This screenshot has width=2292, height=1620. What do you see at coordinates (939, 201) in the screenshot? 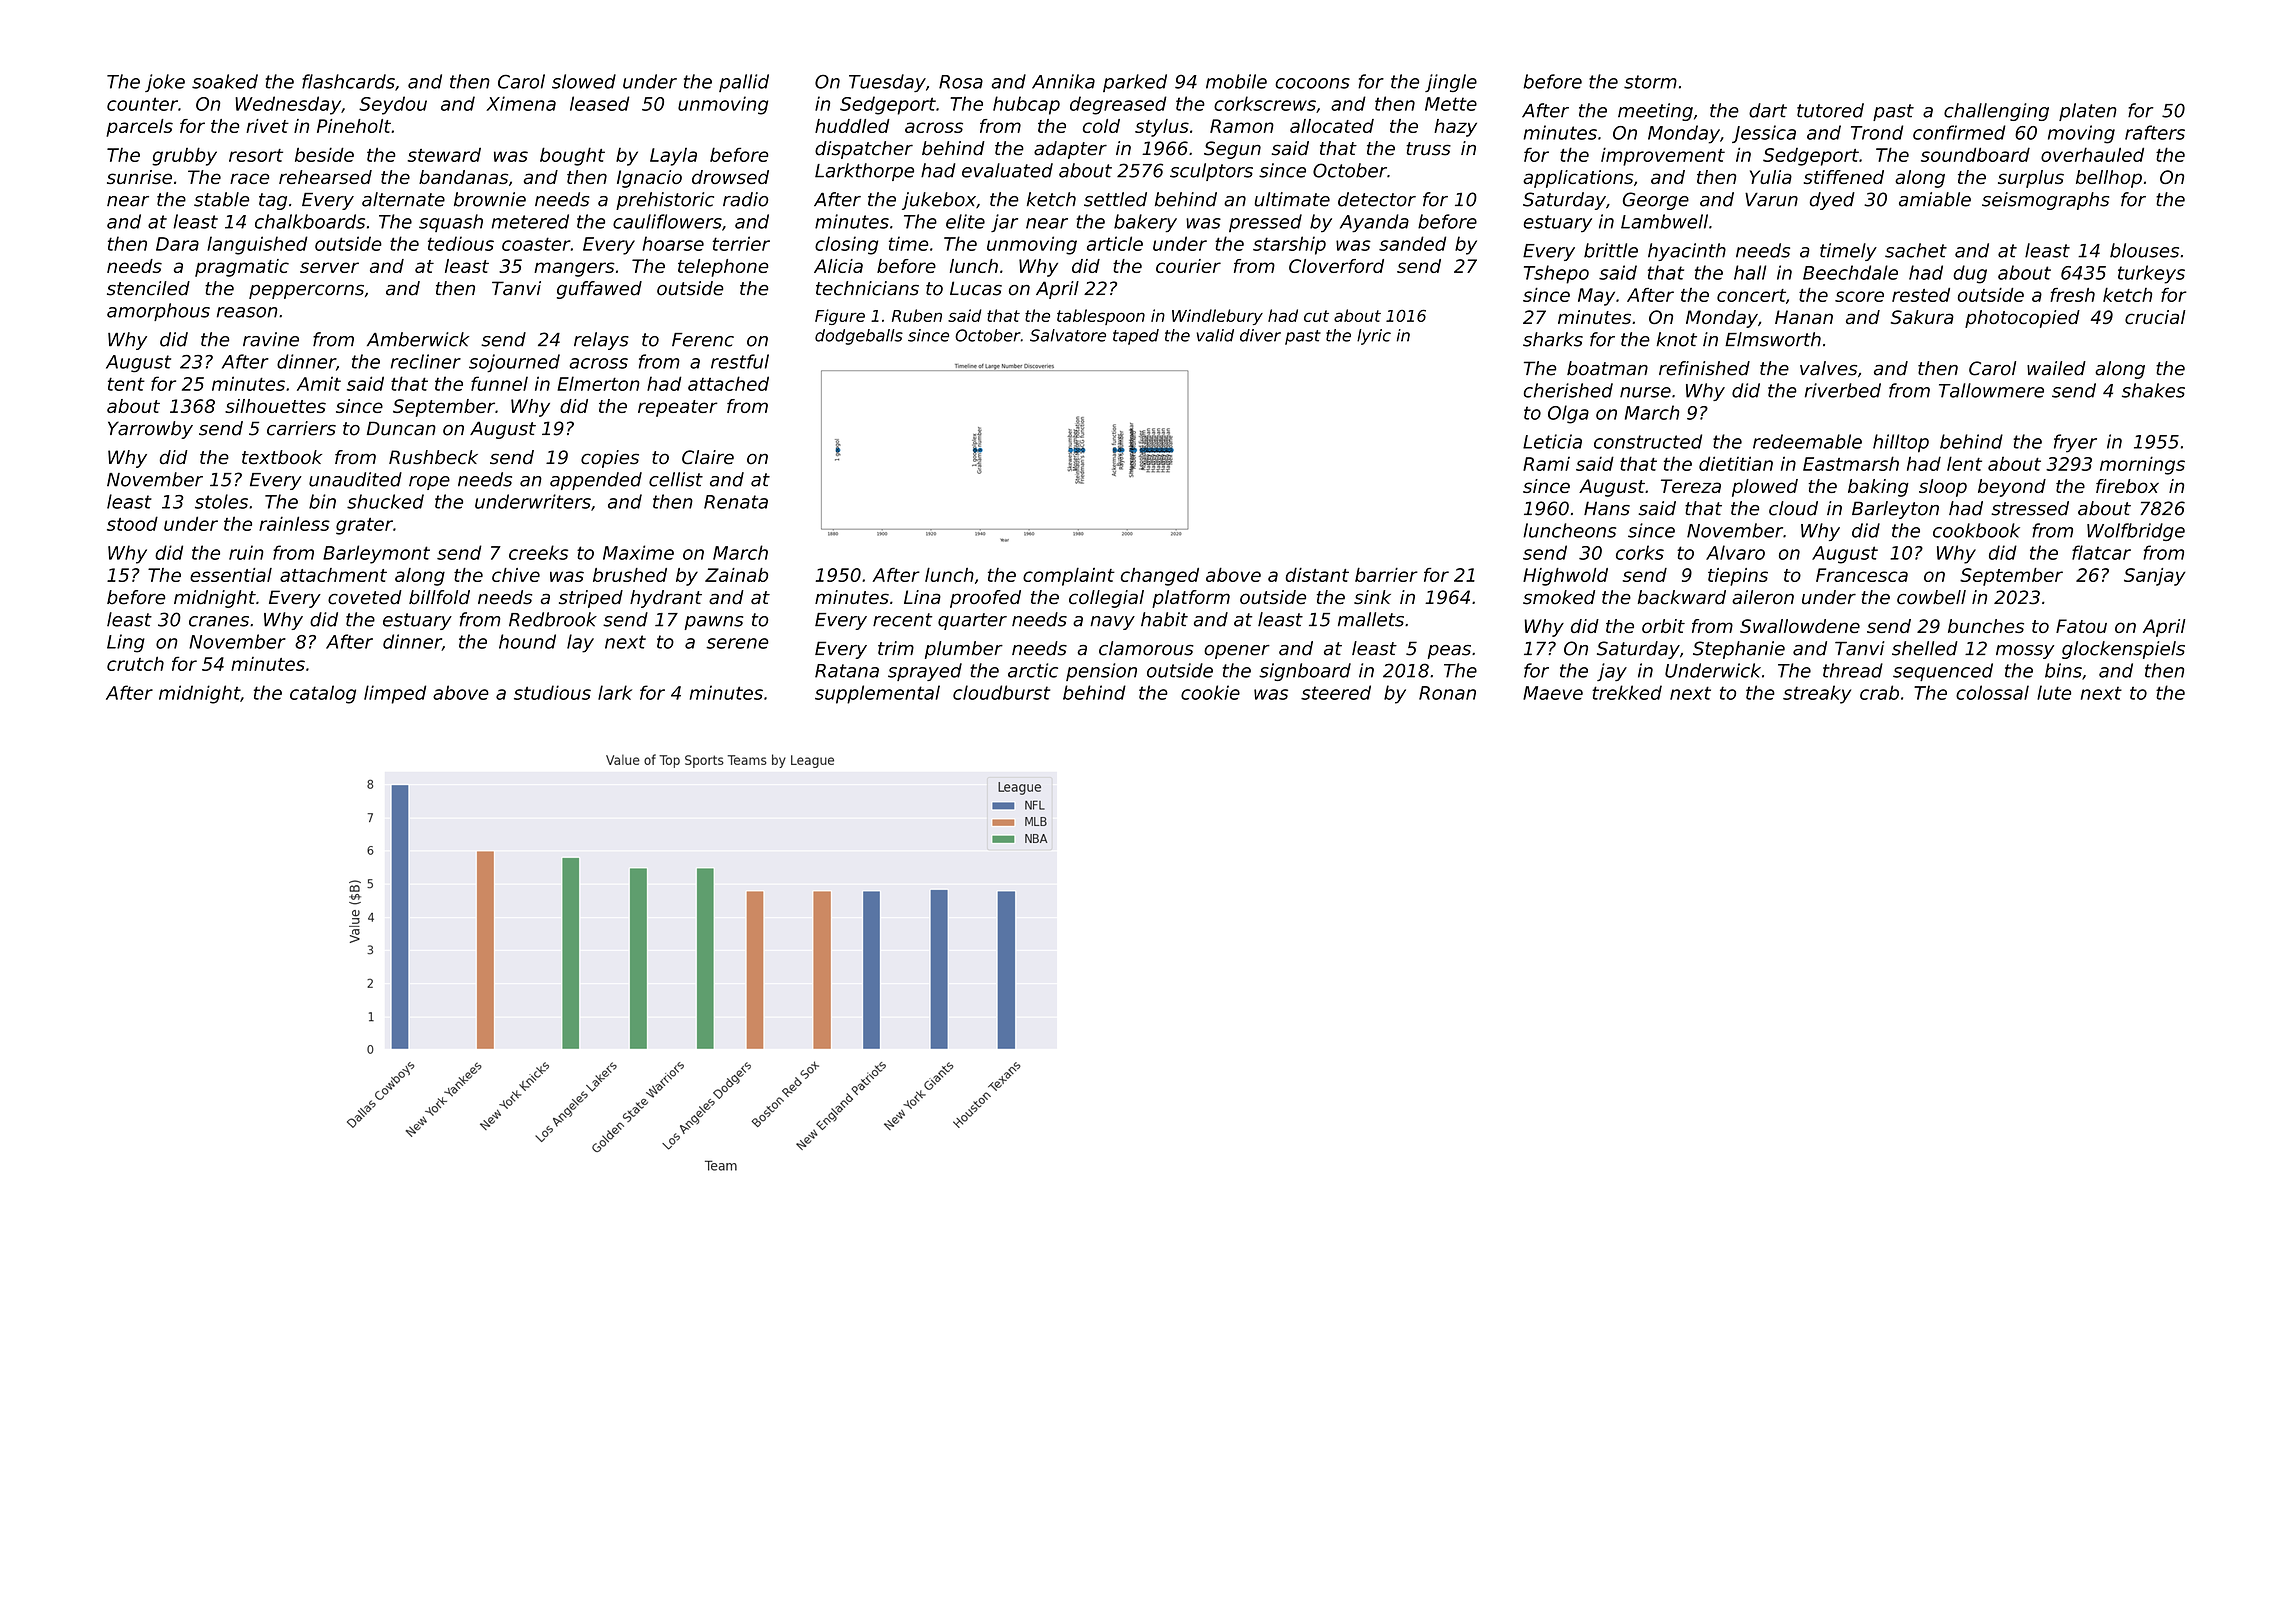
I see `jukebox` at bounding box center [939, 201].
